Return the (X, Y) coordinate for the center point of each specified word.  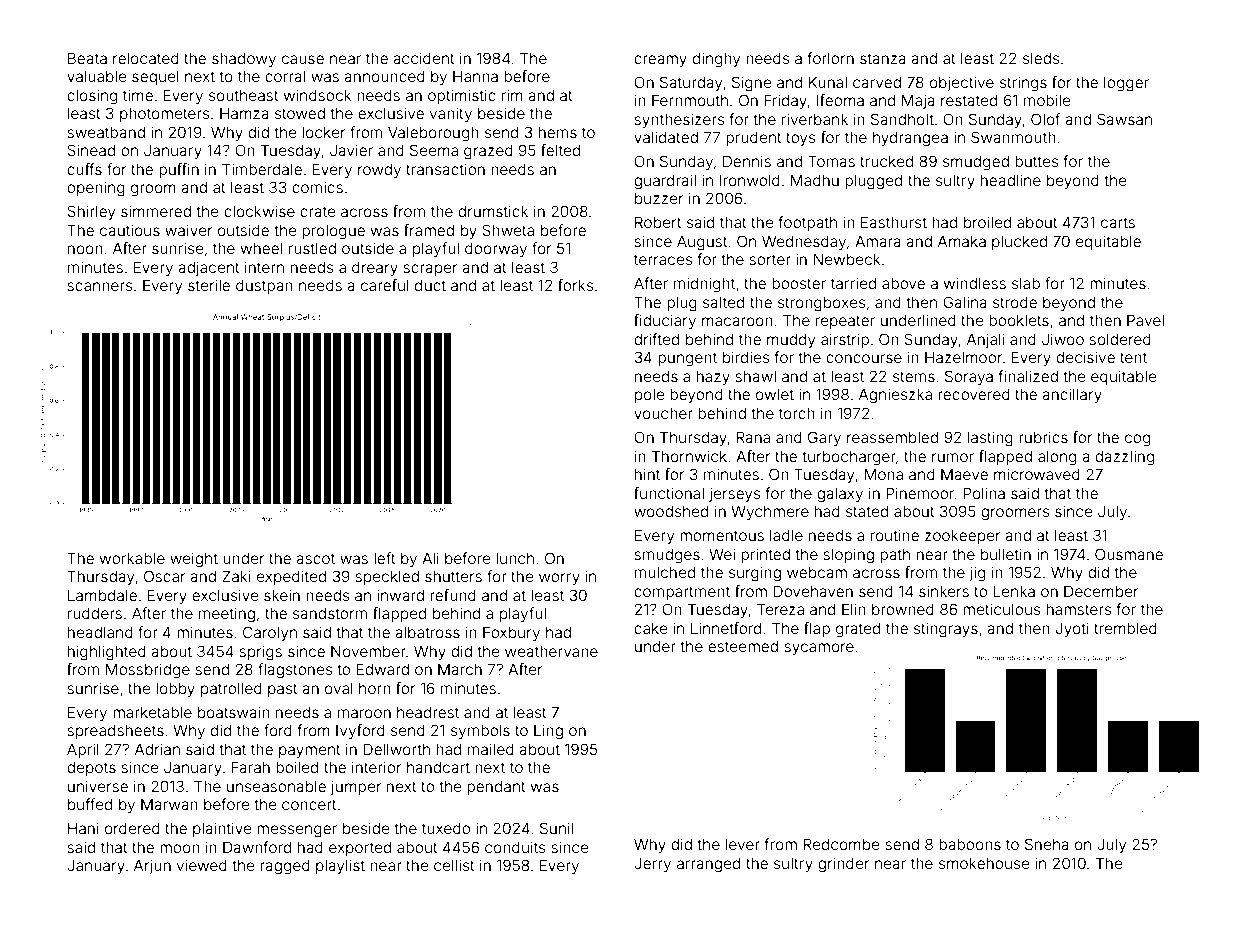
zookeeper (962, 536)
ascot (315, 558)
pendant (496, 787)
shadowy (244, 59)
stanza (883, 58)
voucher (663, 413)
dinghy (716, 60)
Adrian (157, 749)
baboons (970, 844)
